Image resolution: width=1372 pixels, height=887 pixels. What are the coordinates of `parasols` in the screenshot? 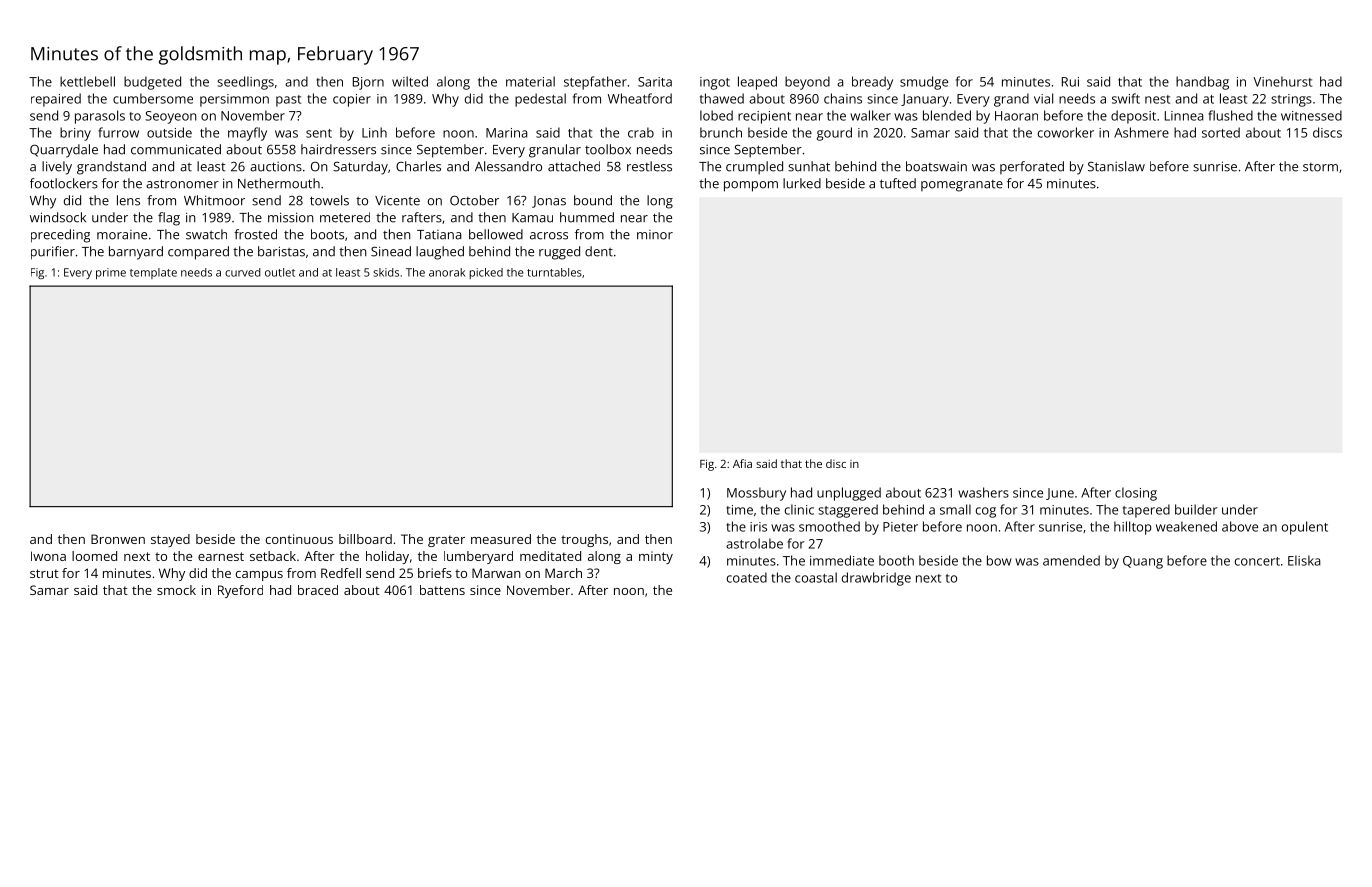 It's located at (100, 117).
